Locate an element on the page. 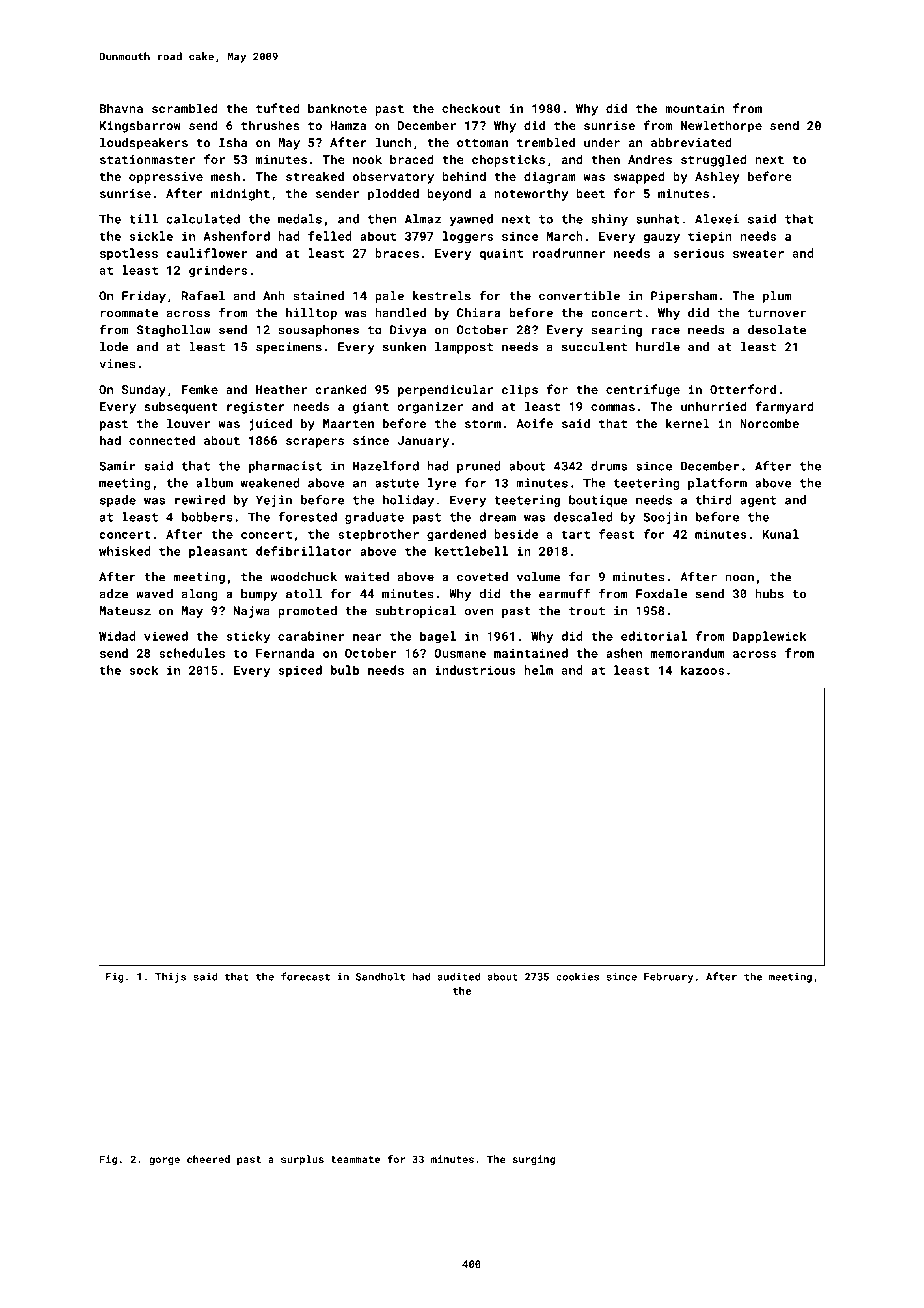 The height and width of the image is (1308, 924). sock is located at coordinates (144, 670).
